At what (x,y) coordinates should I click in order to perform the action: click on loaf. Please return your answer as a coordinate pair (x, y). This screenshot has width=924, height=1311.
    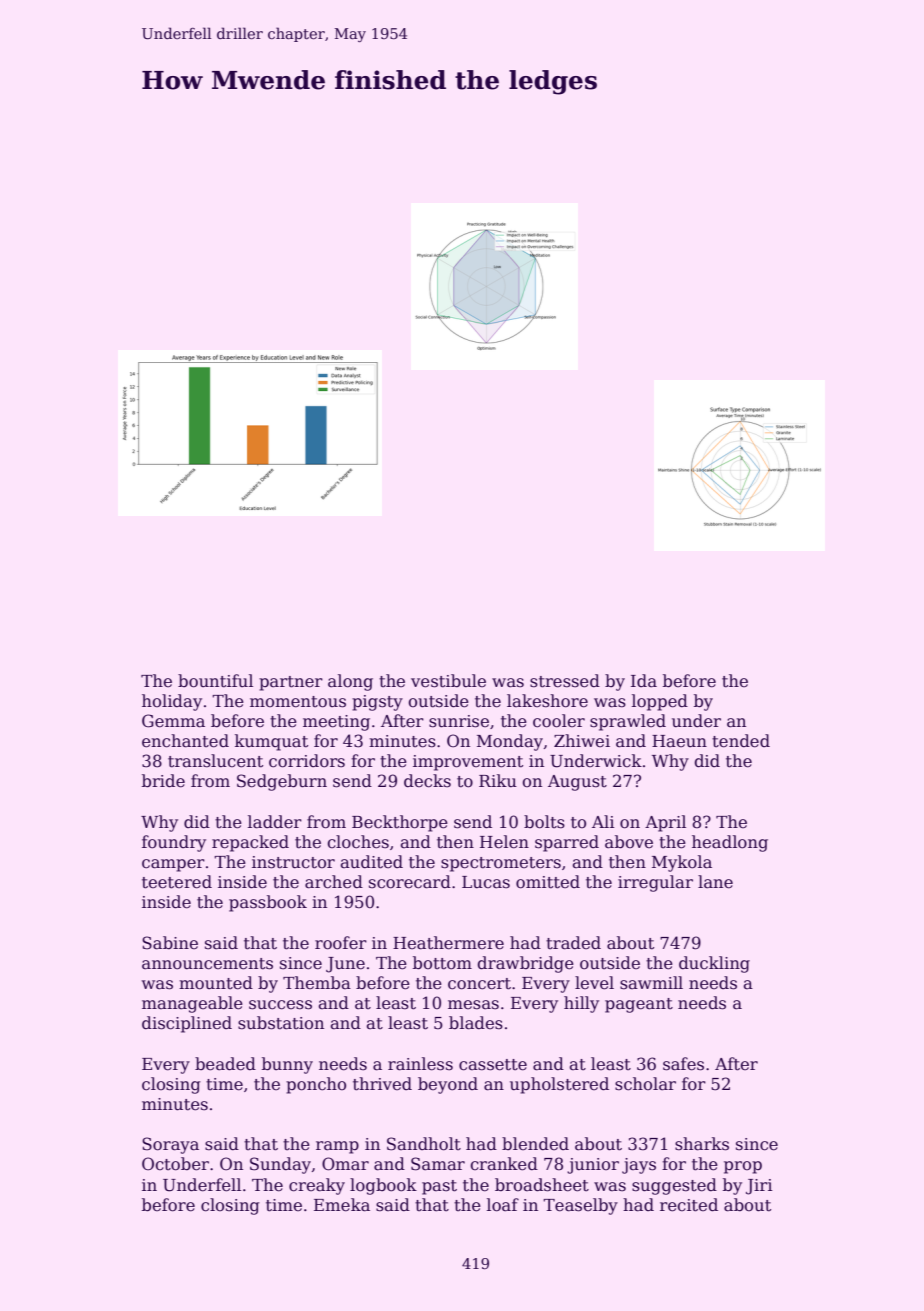
    Looking at the image, I should click on (503, 1205).
